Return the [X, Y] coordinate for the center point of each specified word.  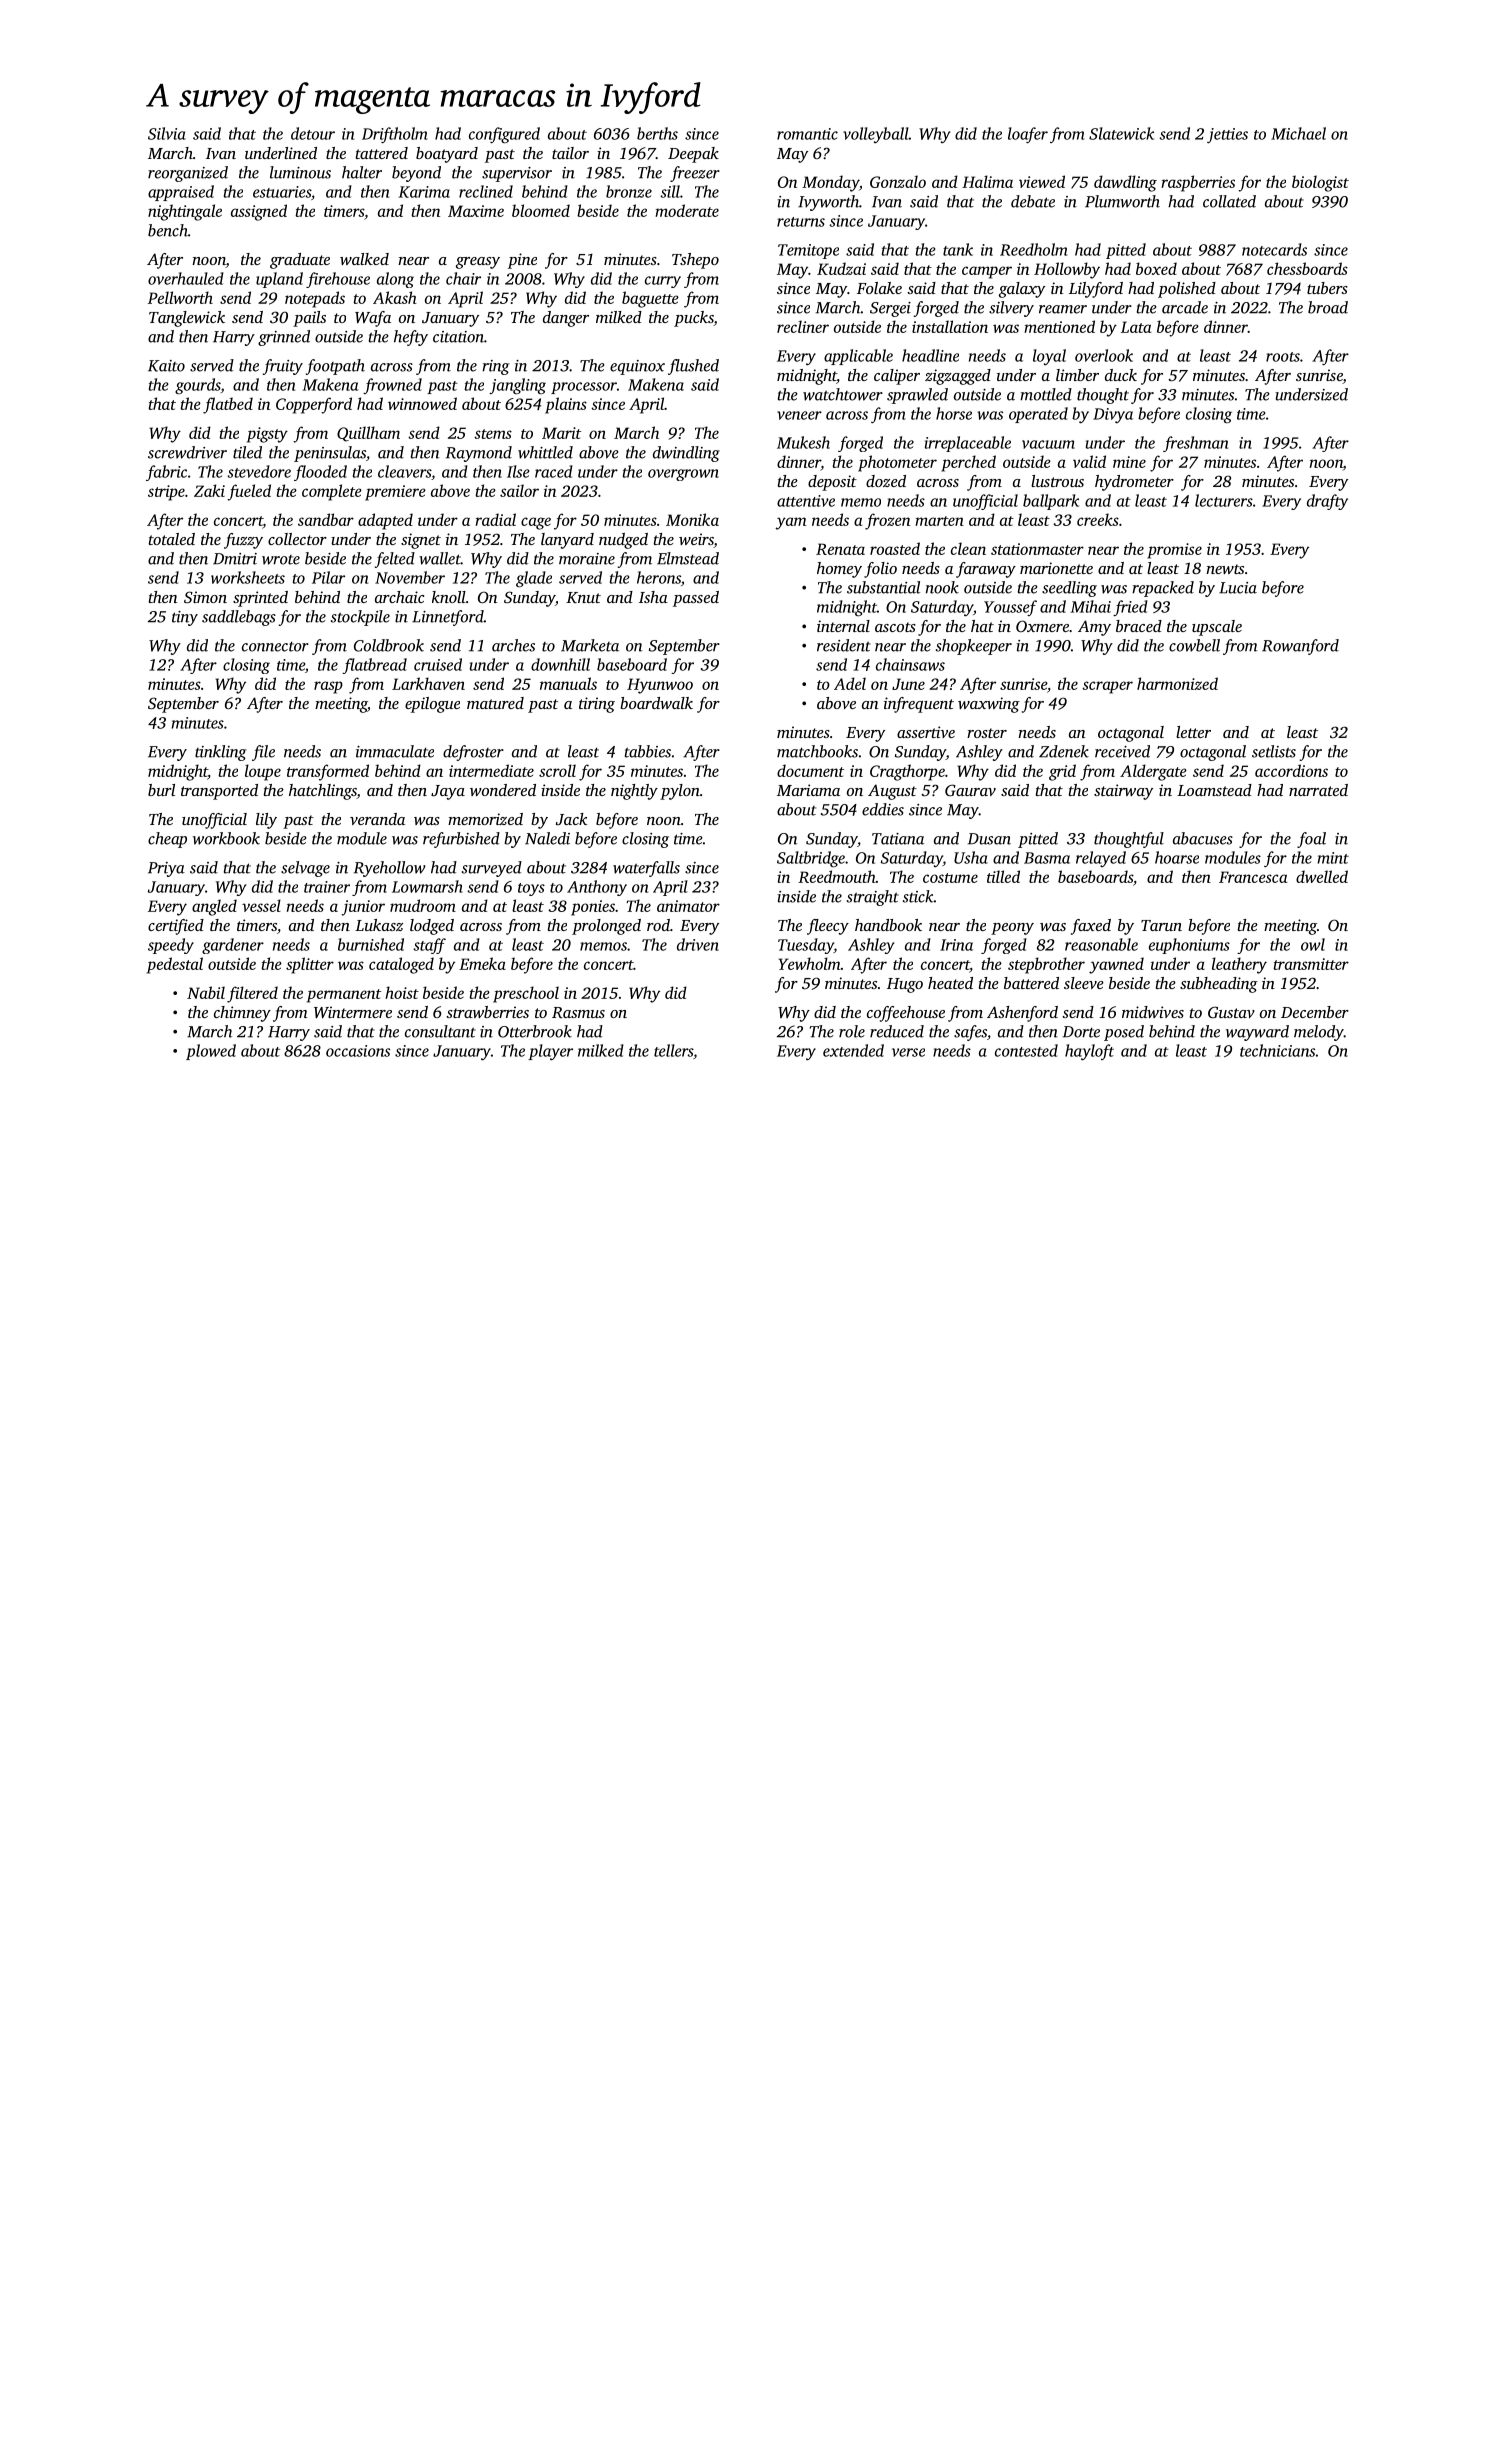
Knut [583, 597]
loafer [1028, 135]
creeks [1098, 519]
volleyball [876, 135]
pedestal [175, 965]
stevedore [259, 471]
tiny [185, 618]
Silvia [167, 133]
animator [688, 906]
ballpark [1051, 502]
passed [696, 599]
